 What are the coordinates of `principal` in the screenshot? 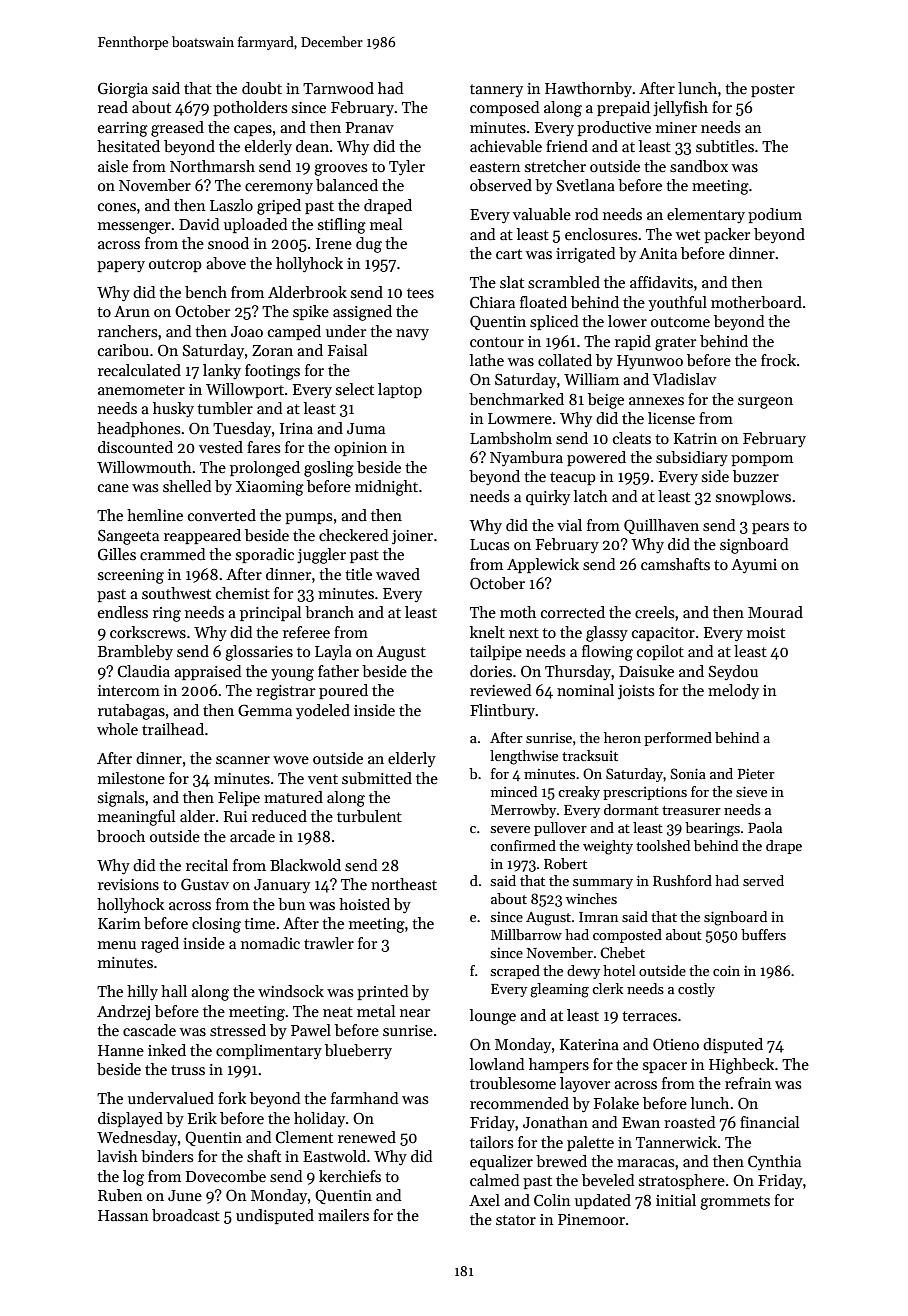 It's located at (270, 613).
